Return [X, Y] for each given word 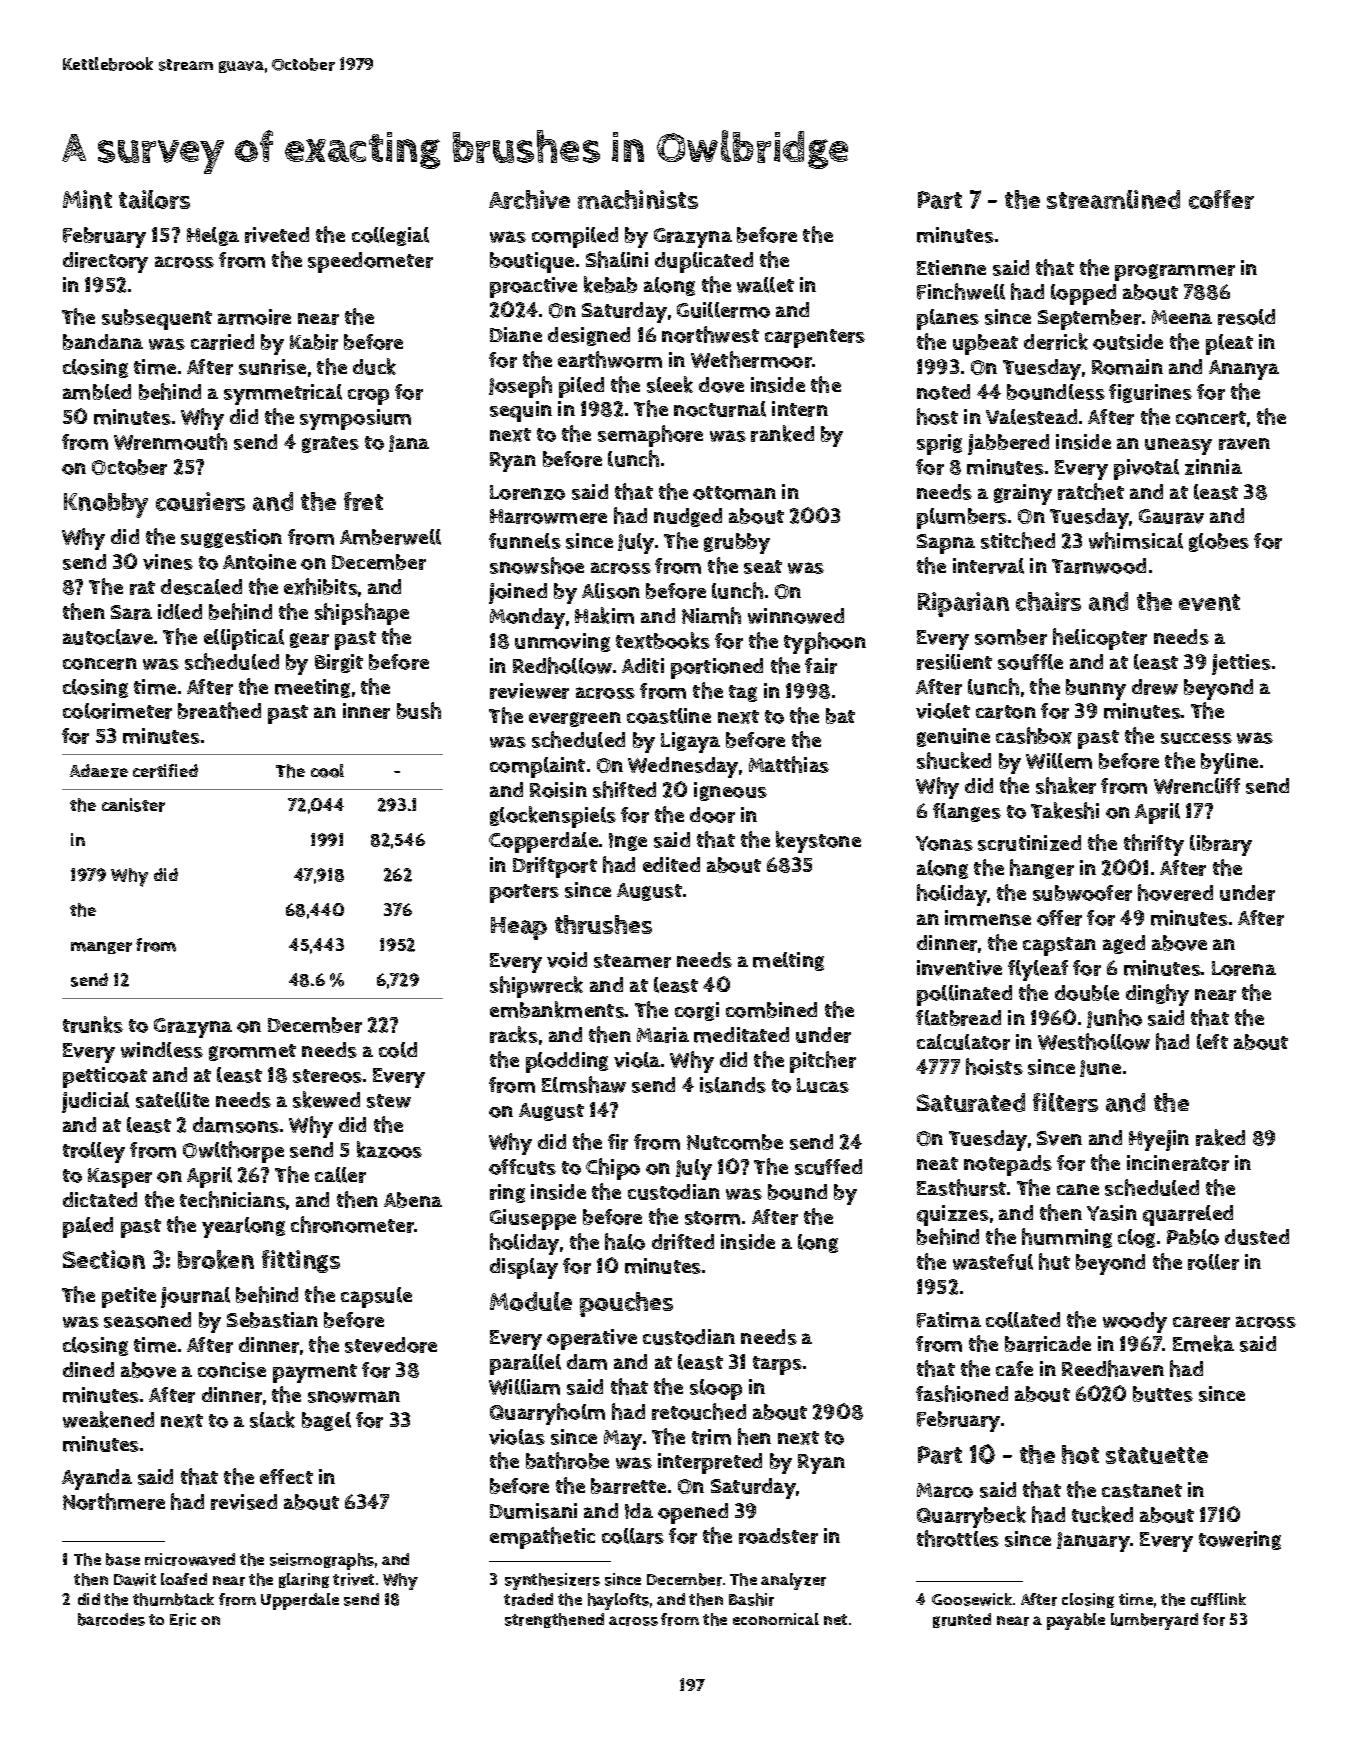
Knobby [106, 505]
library [1221, 845]
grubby [737, 543]
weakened [108, 1419]
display [524, 1268]
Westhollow [1094, 1041]
